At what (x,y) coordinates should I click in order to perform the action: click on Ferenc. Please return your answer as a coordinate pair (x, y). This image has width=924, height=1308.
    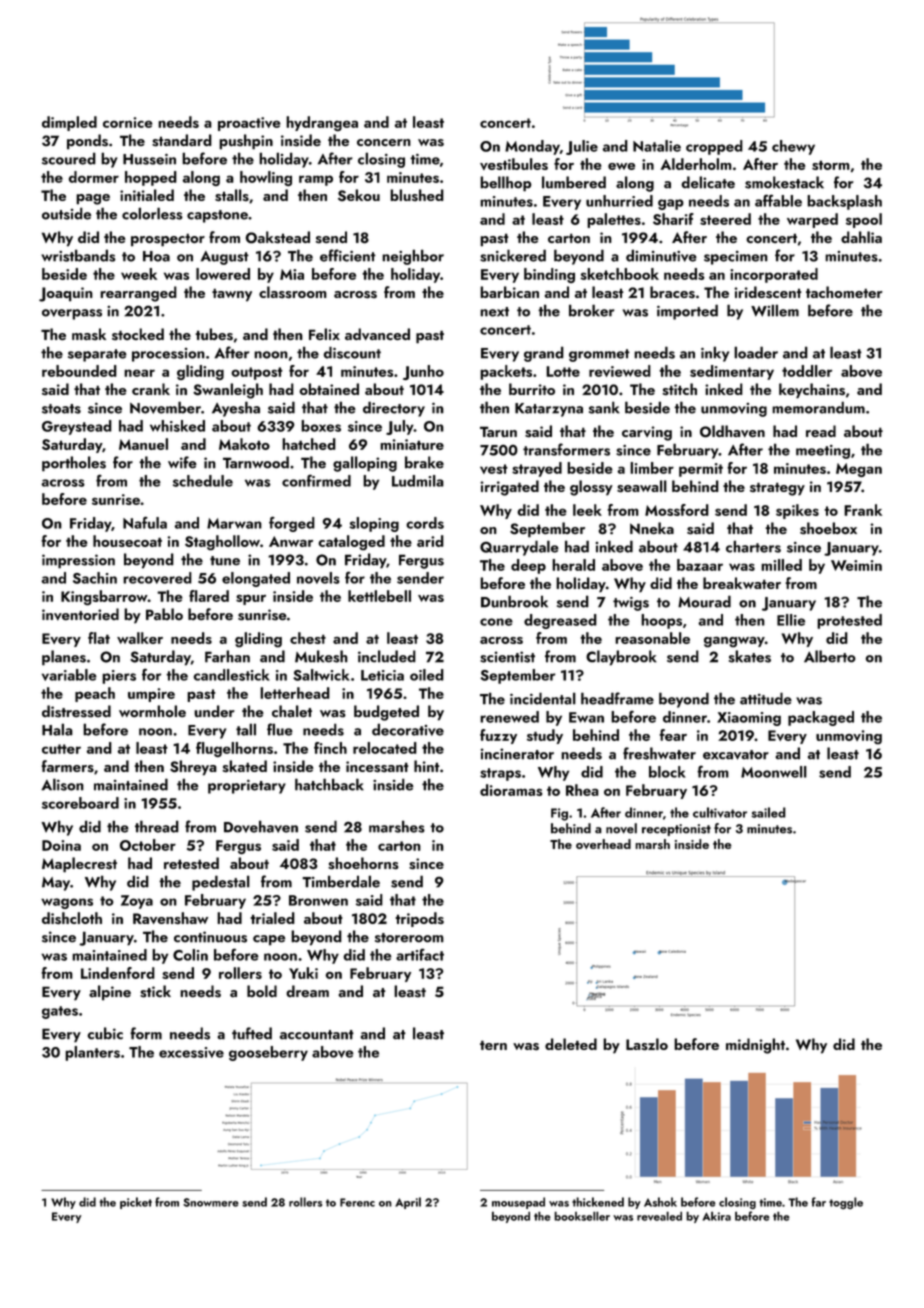
    Looking at the image, I should click on (357, 1202).
